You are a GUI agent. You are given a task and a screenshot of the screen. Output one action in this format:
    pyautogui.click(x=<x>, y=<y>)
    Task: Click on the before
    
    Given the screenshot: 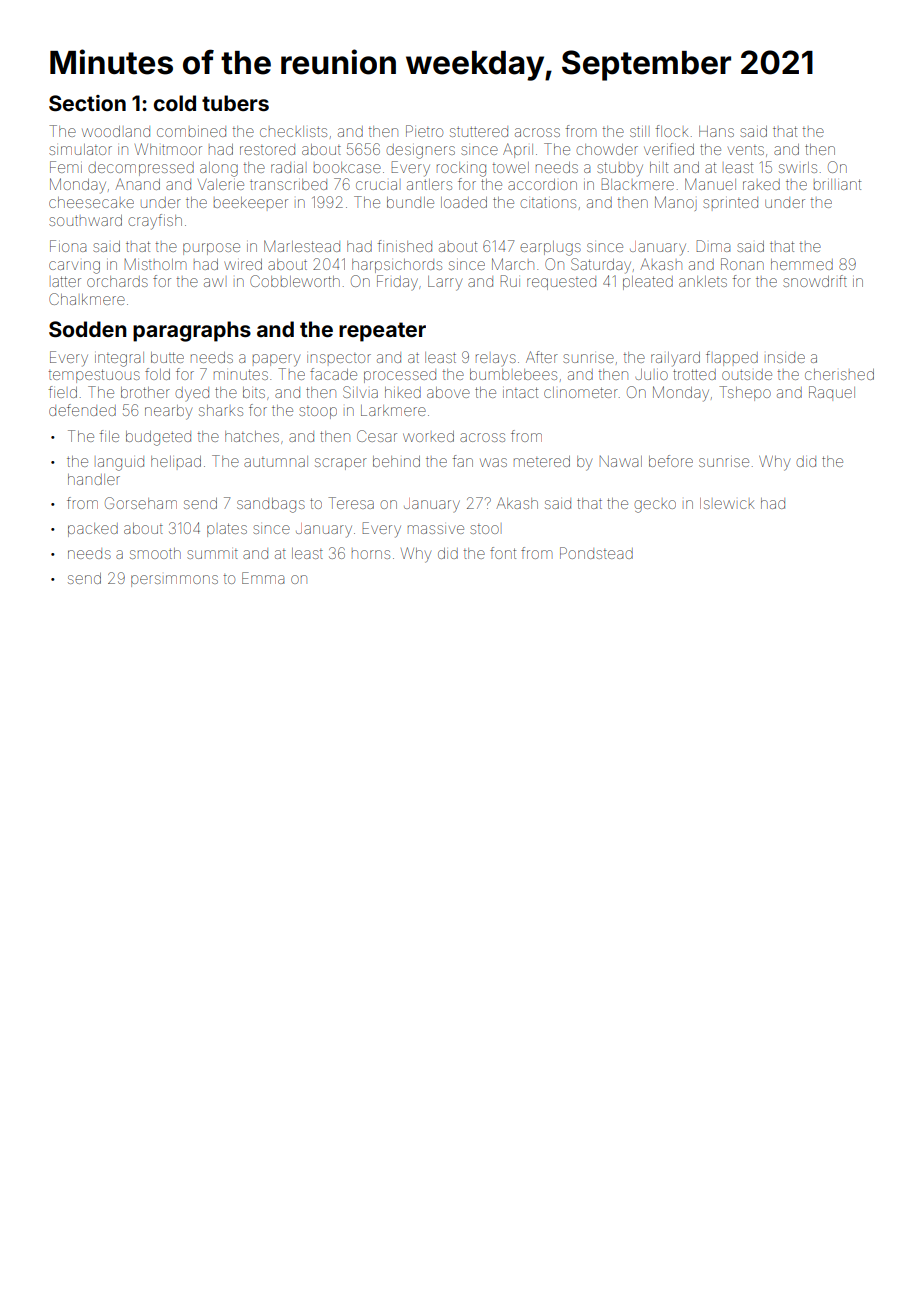 What is the action you would take?
    pyautogui.click(x=671, y=461)
